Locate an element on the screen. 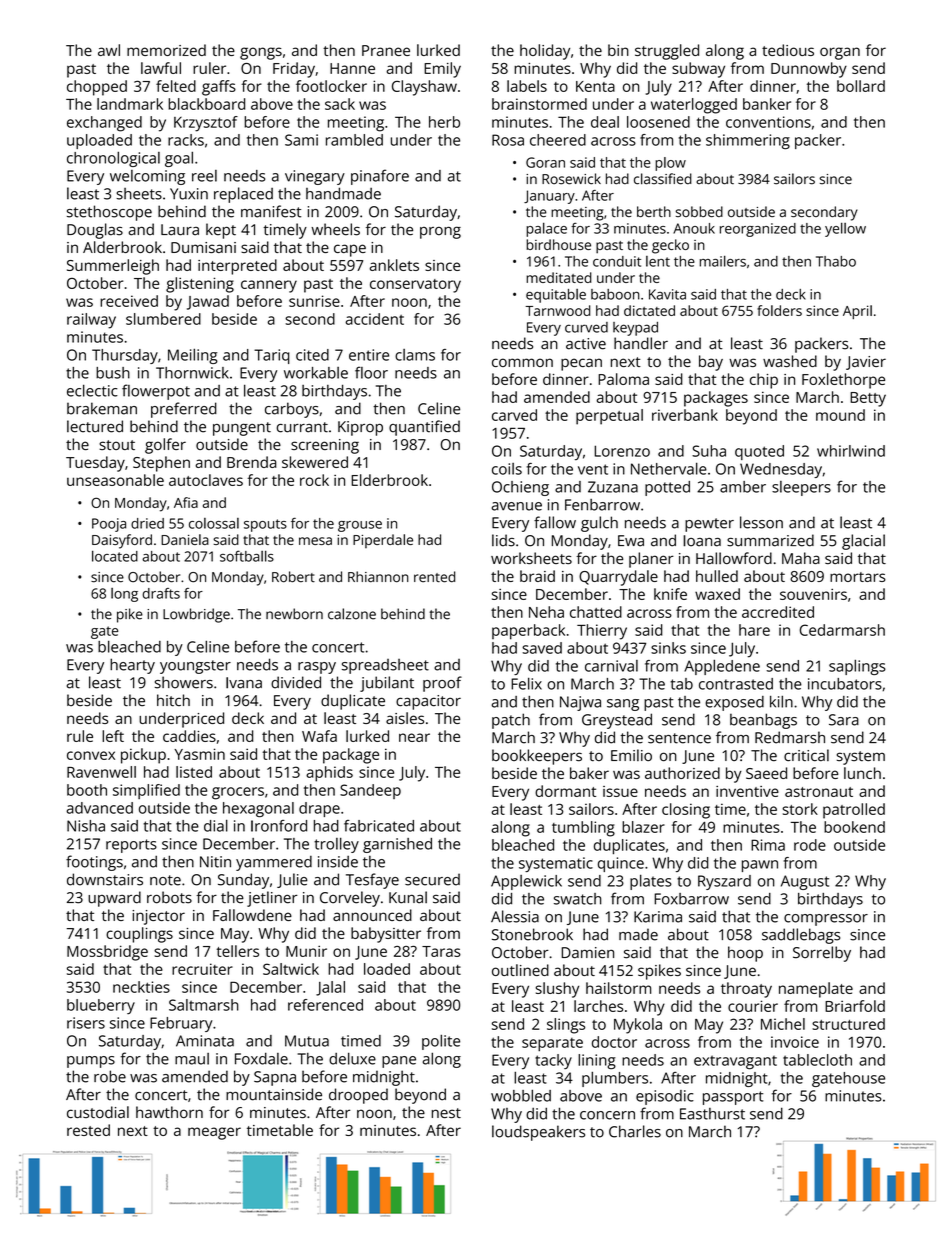  meager is located at coordinates (214, 1133).
